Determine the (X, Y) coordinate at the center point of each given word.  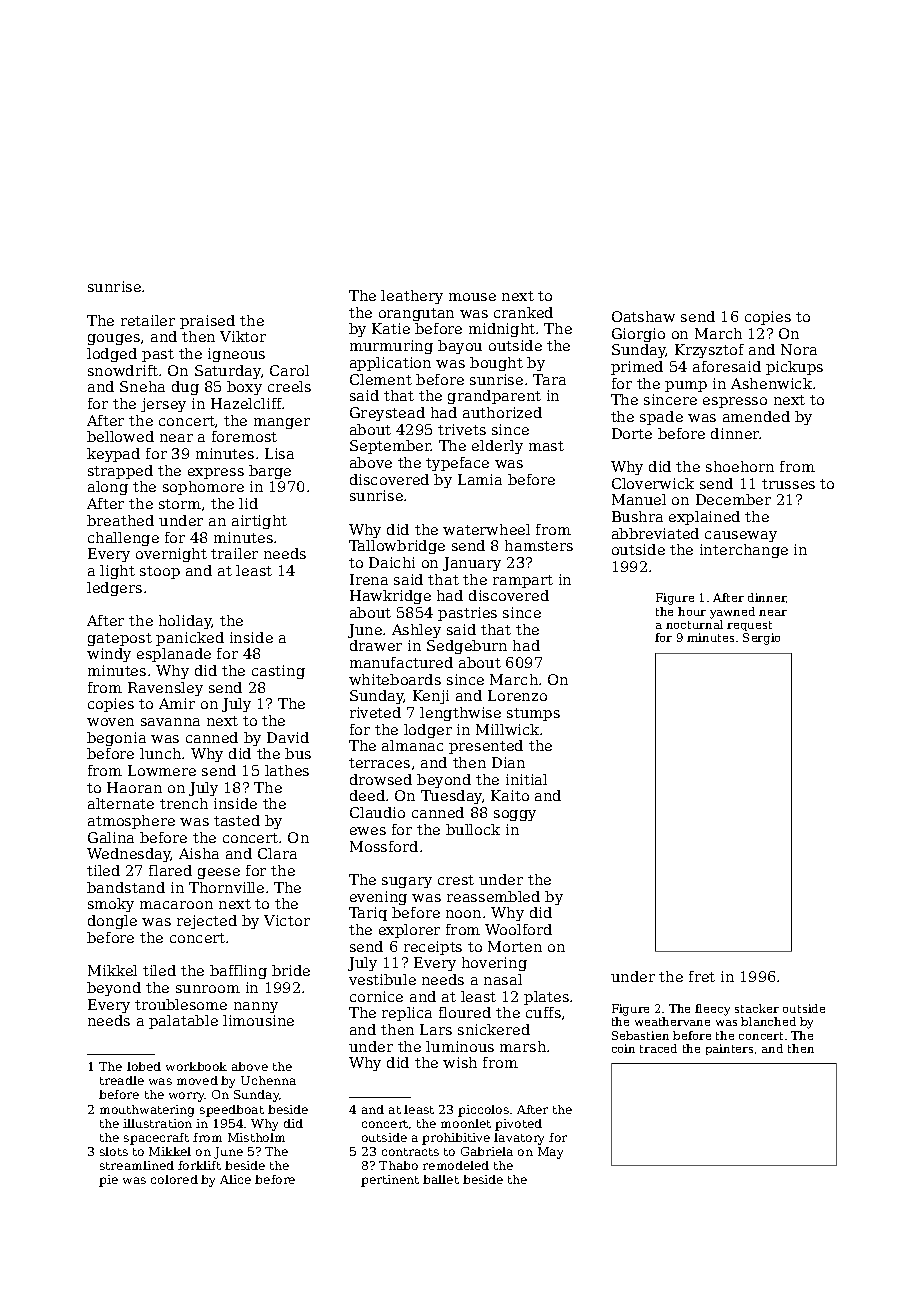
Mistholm (256, 1137)
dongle (112, 922)
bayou (460, 347)
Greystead (387, 414)
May (550, 1153)
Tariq (368, 914)
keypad (113, 455)
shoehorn (740, 466)
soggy (515, 815)
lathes (287, 770)
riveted (375, 712)
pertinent (390, 1181)
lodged (112, 355)
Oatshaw (643, 316)
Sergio (761, 639)
